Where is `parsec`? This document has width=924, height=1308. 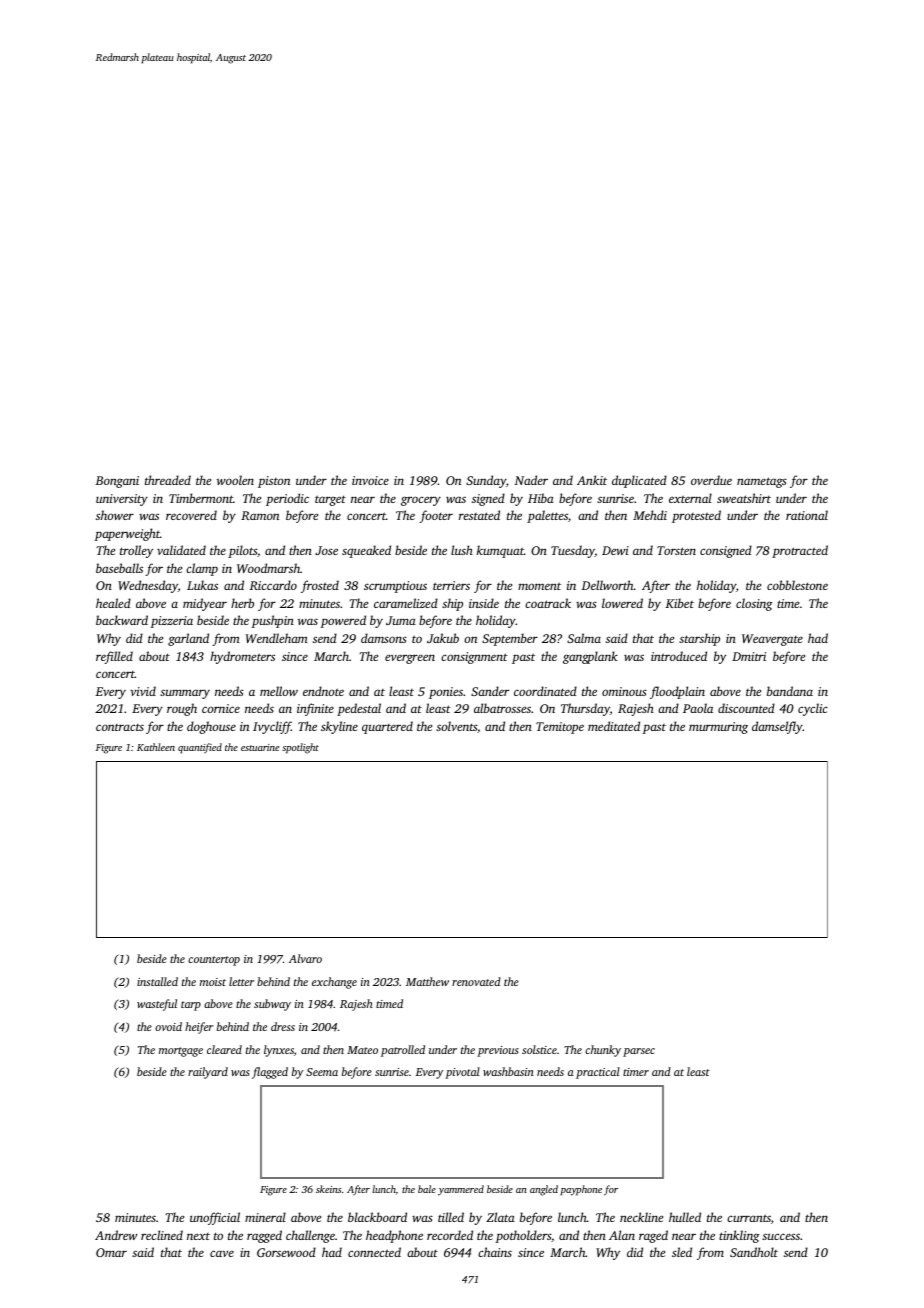 parsec is located at coordinates (639, 1052).
